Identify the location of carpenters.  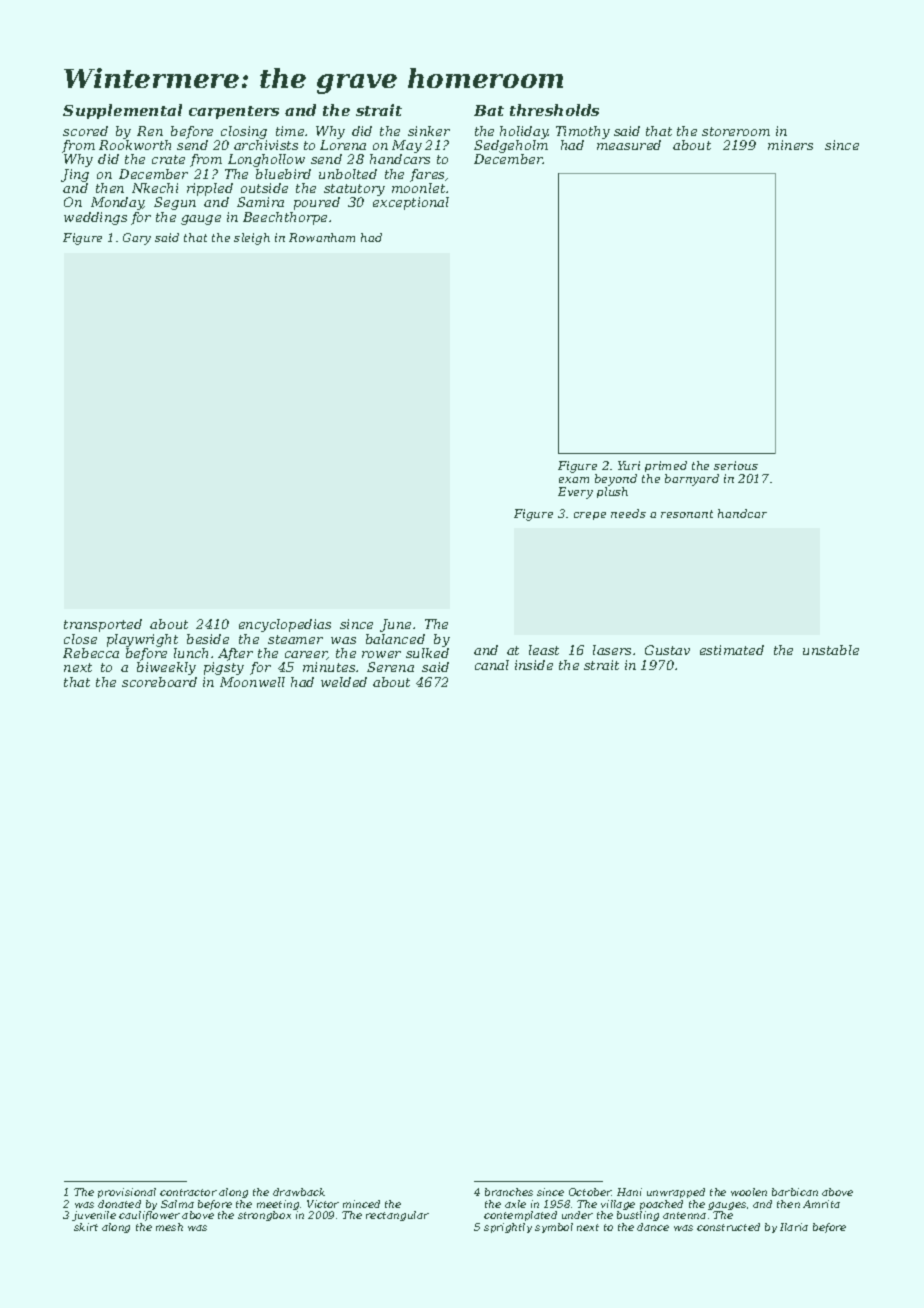
(234, 112).
